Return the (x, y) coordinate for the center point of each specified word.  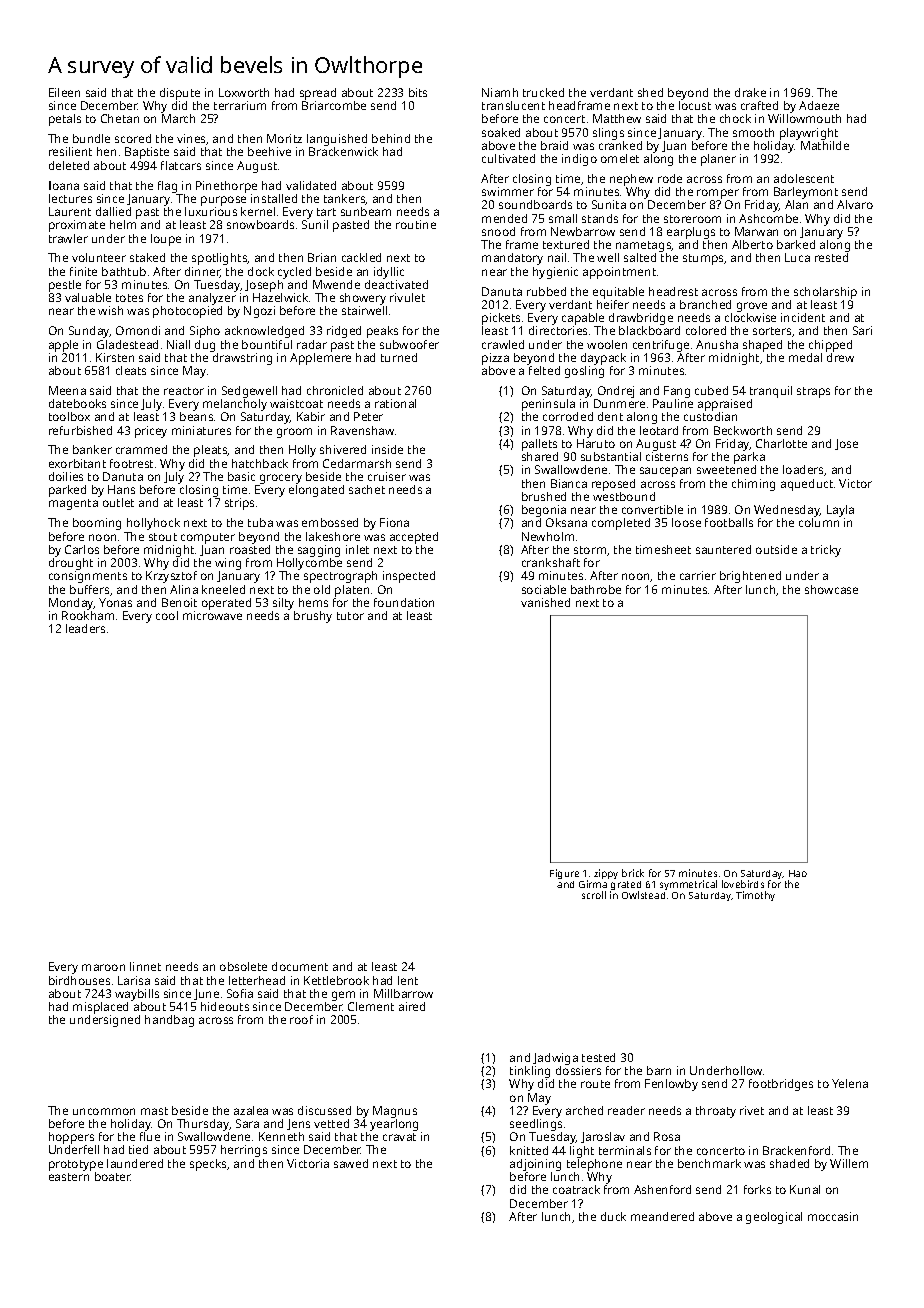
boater (113, 1176)
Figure (564, 874)
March (178, 118)
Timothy (755, 896)
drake (750, 92)
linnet (145, 966)
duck (613, 1216)
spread (318, 94)
